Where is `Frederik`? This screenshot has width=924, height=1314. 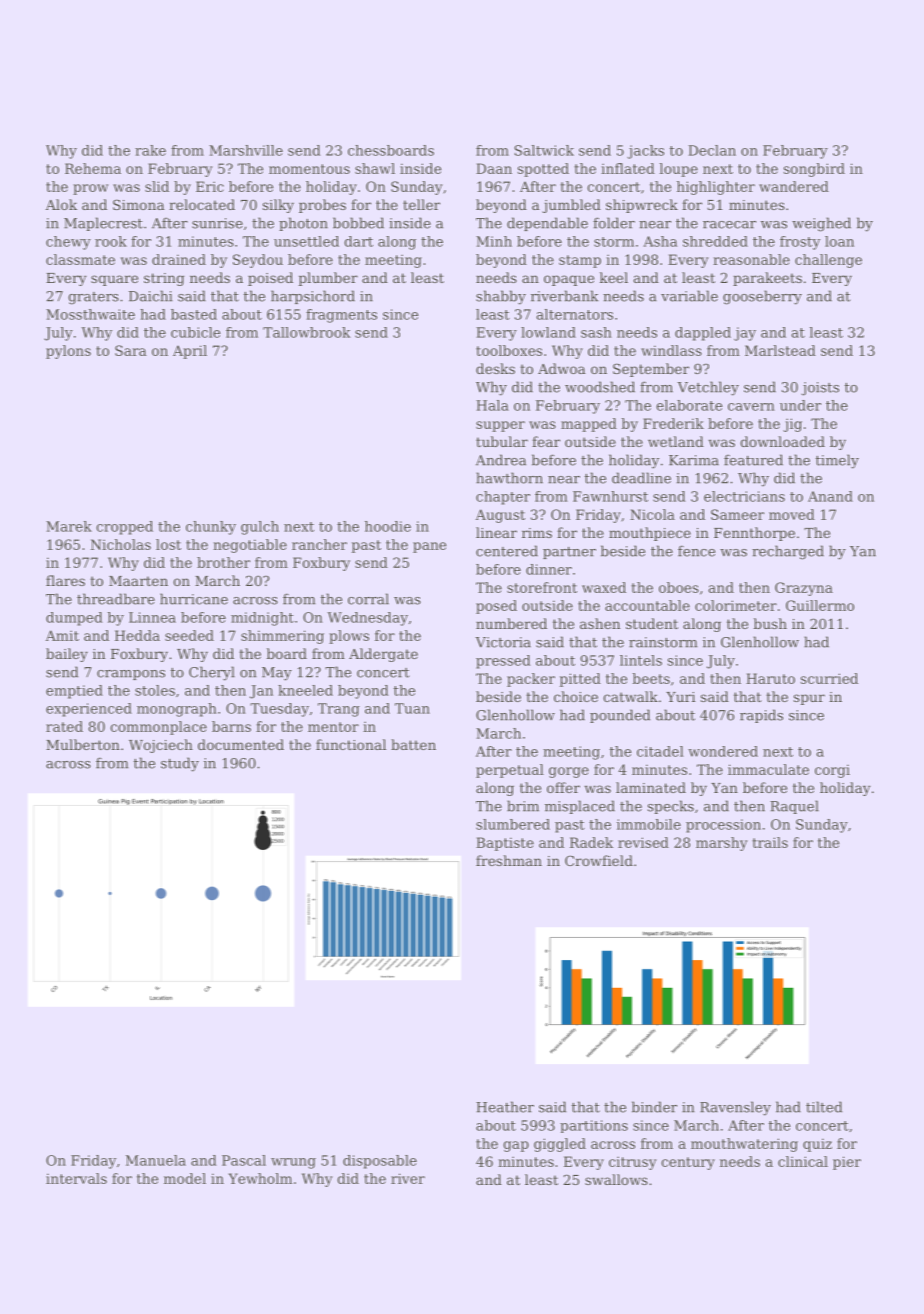
Frederik is located at coordinates (673, 423).
